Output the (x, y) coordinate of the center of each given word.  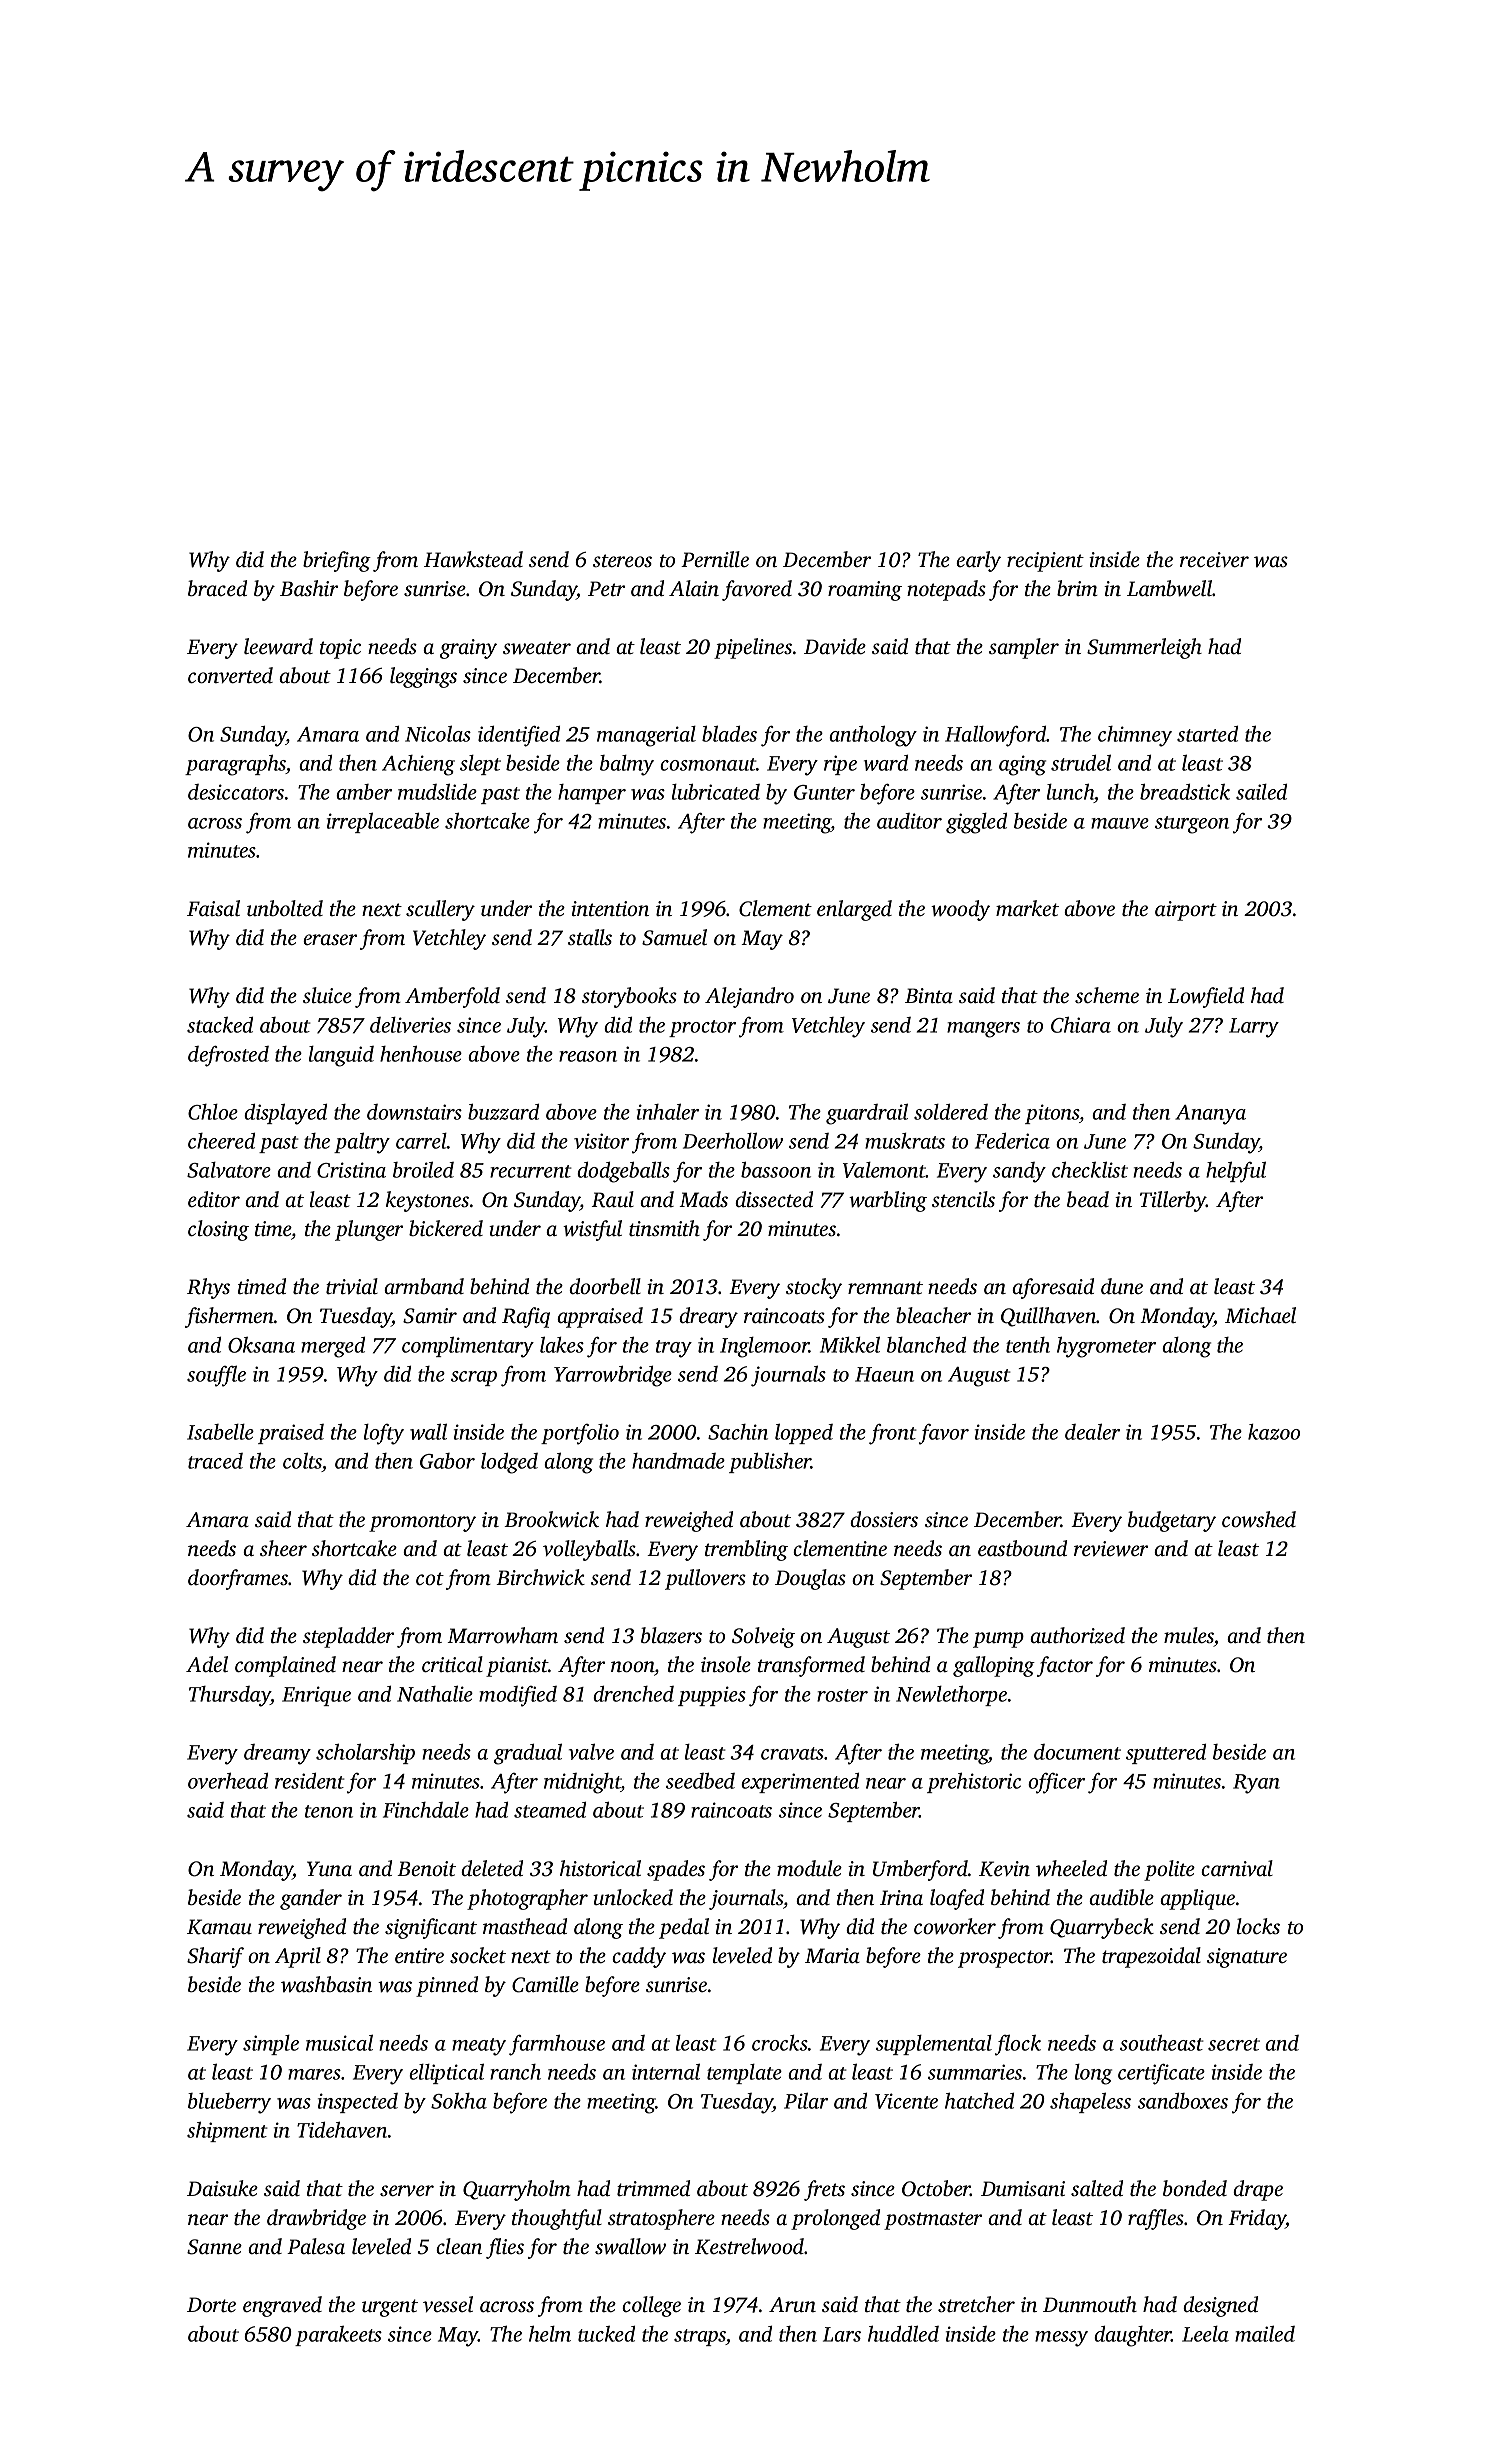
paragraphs (235, 765)
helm (550, 2333)
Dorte (211, 2305)
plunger (369, 1230)
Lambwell (1169, 588)
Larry (1254, 1028)
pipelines (753, 648)
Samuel (674, 937)
